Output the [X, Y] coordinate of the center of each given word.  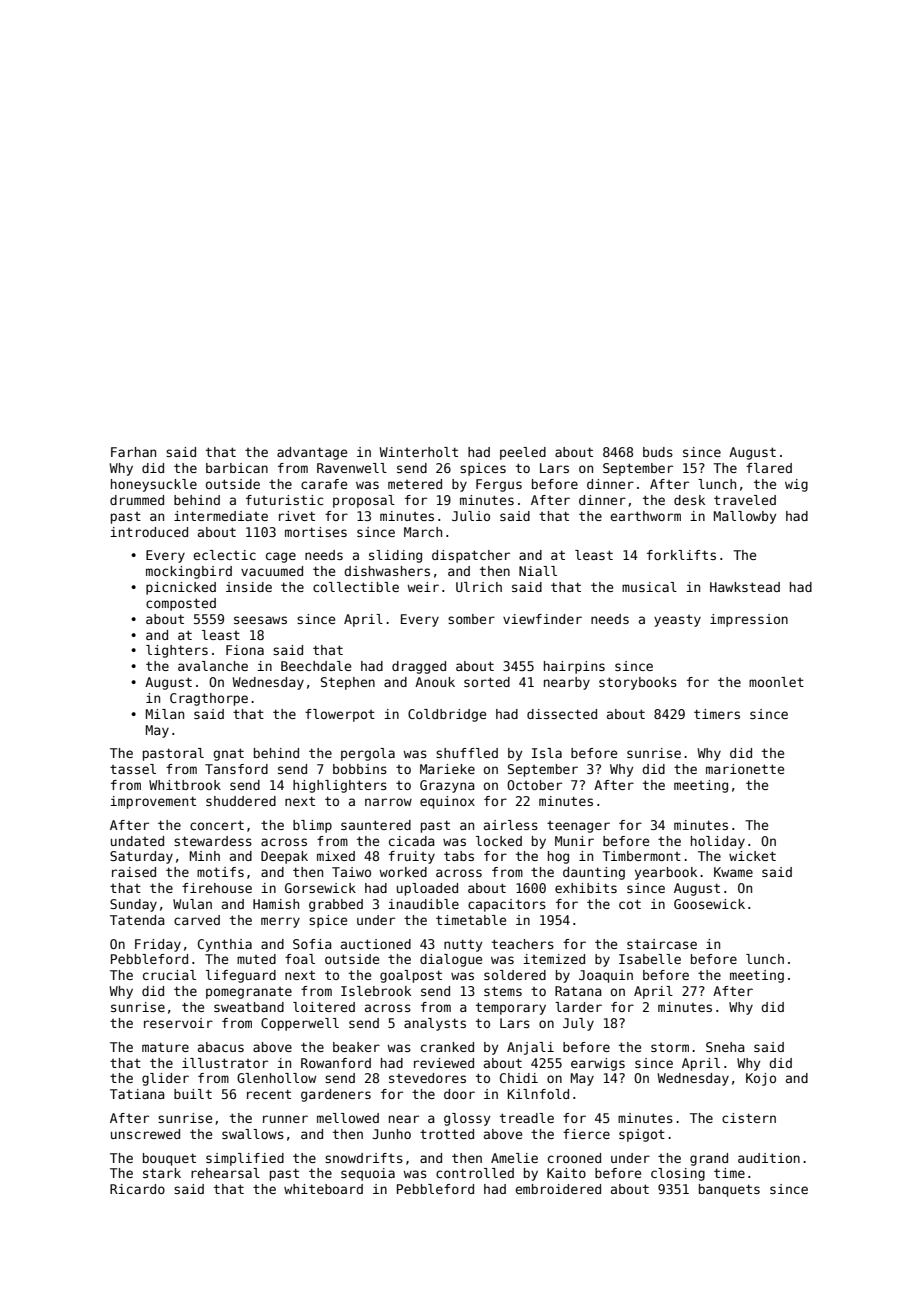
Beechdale [316, 666]
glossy [467, 1119]
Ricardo [137, 1189]
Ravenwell [352, 468]
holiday [718, 842]
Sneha [725, 1047]
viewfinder [542, 619]
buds [658, 452]
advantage [312, 453]
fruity [412, 857]
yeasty [677, 621]
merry [280, 922]
